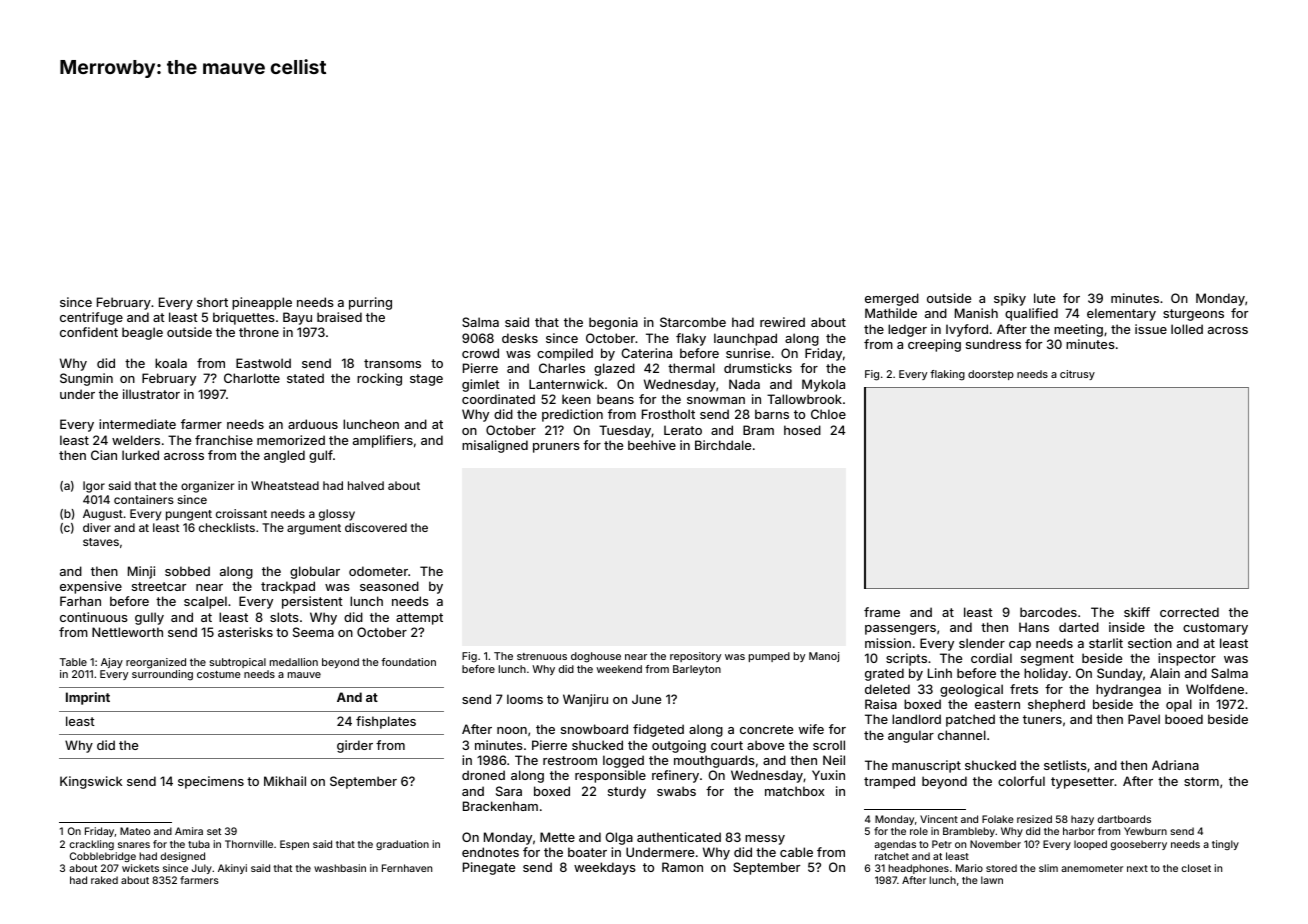 The image size is (1308, 924). I want to click on frame, so click(882, 612).
